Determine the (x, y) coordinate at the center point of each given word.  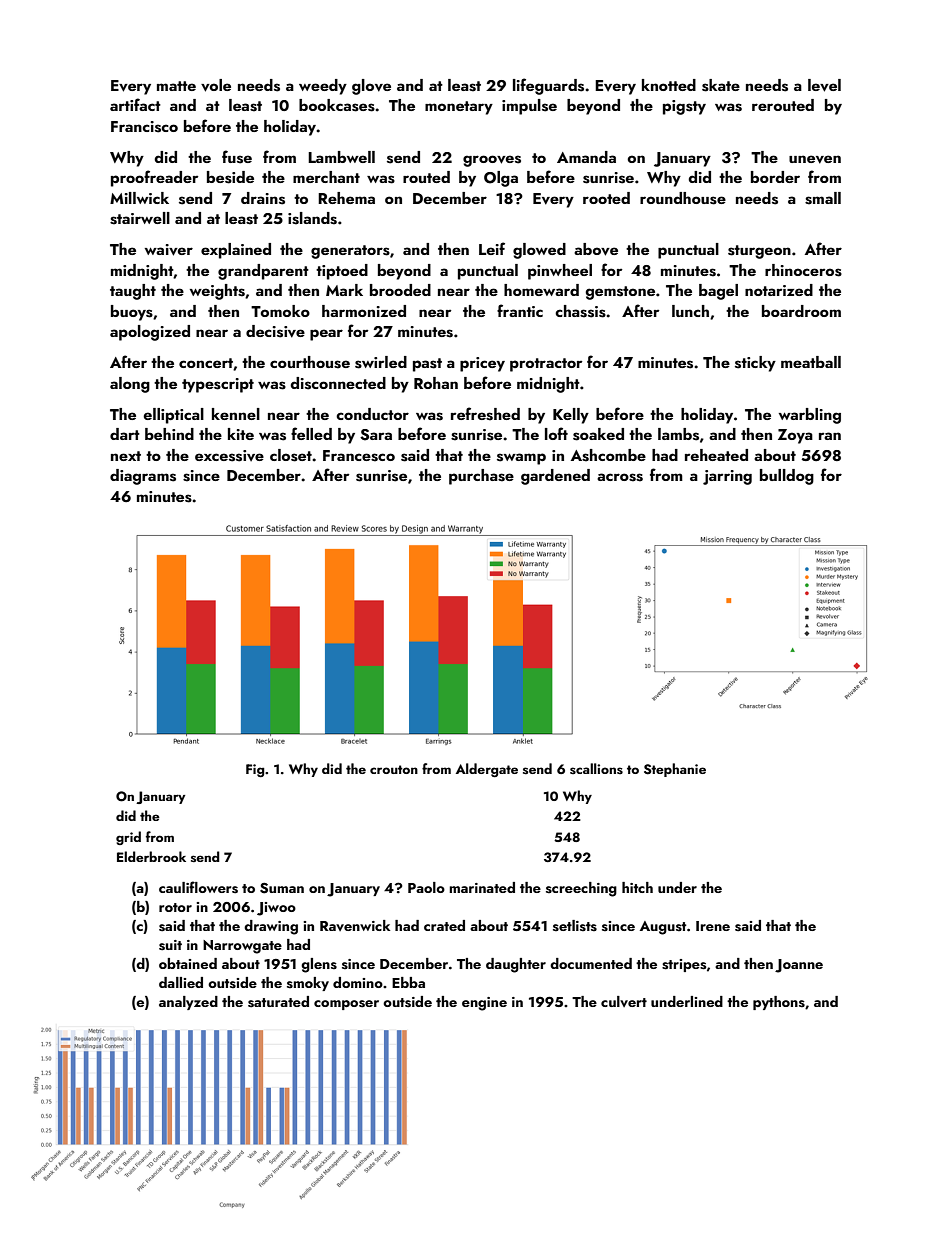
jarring (727, 477)
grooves (492, 161)
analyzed (188, 1003)
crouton (394, 769)
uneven (815, 159)
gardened (555, 477)
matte (176, 86)
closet (291, 455)
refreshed (485, 414)
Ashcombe (608, 455)
